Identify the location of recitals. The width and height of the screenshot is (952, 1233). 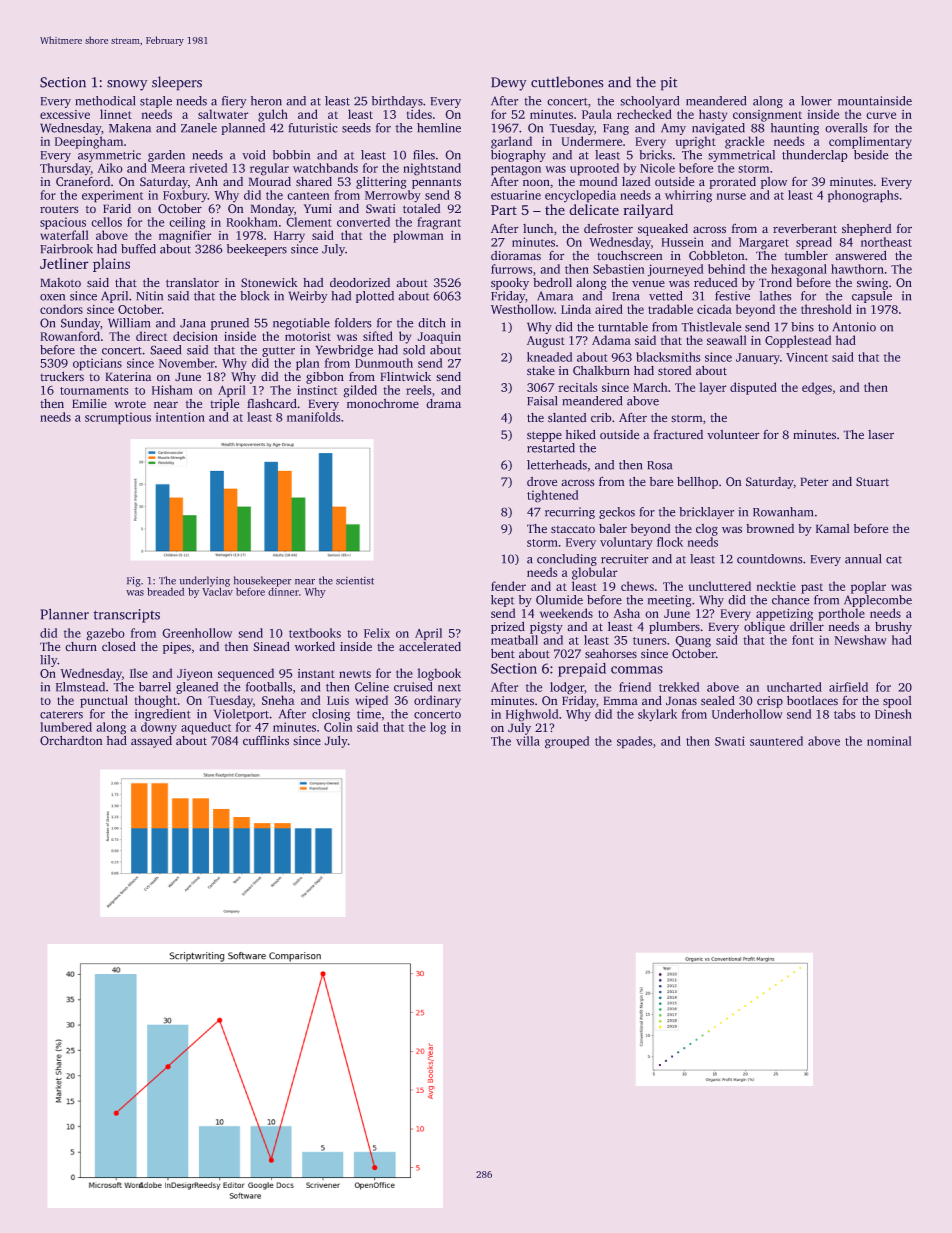
(577, 387).
